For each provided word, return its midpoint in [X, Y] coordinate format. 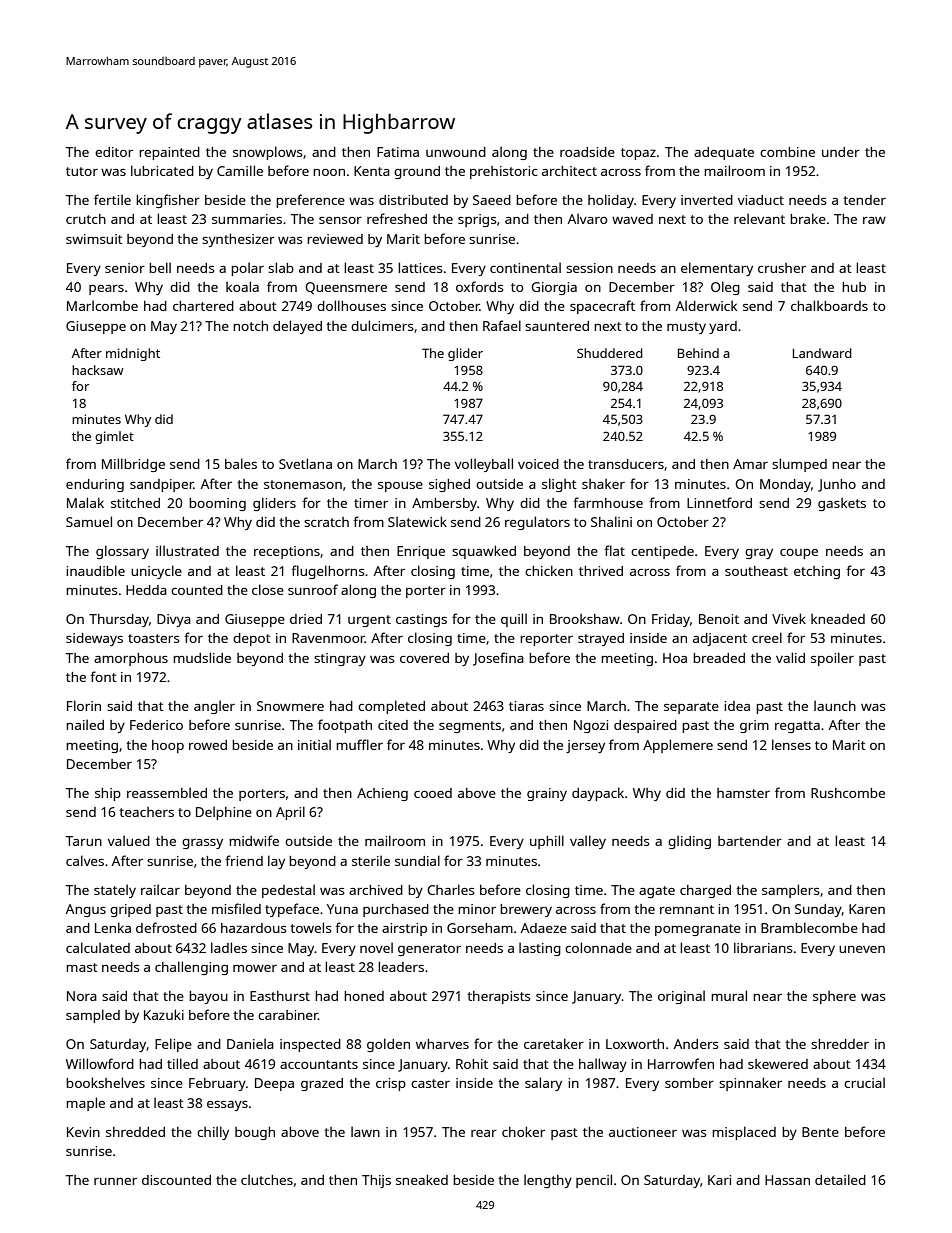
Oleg [725, 288]
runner [115, 1181]
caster [430, 1083]
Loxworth [635, 1044]
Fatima [398, 152]
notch [250, 326]
